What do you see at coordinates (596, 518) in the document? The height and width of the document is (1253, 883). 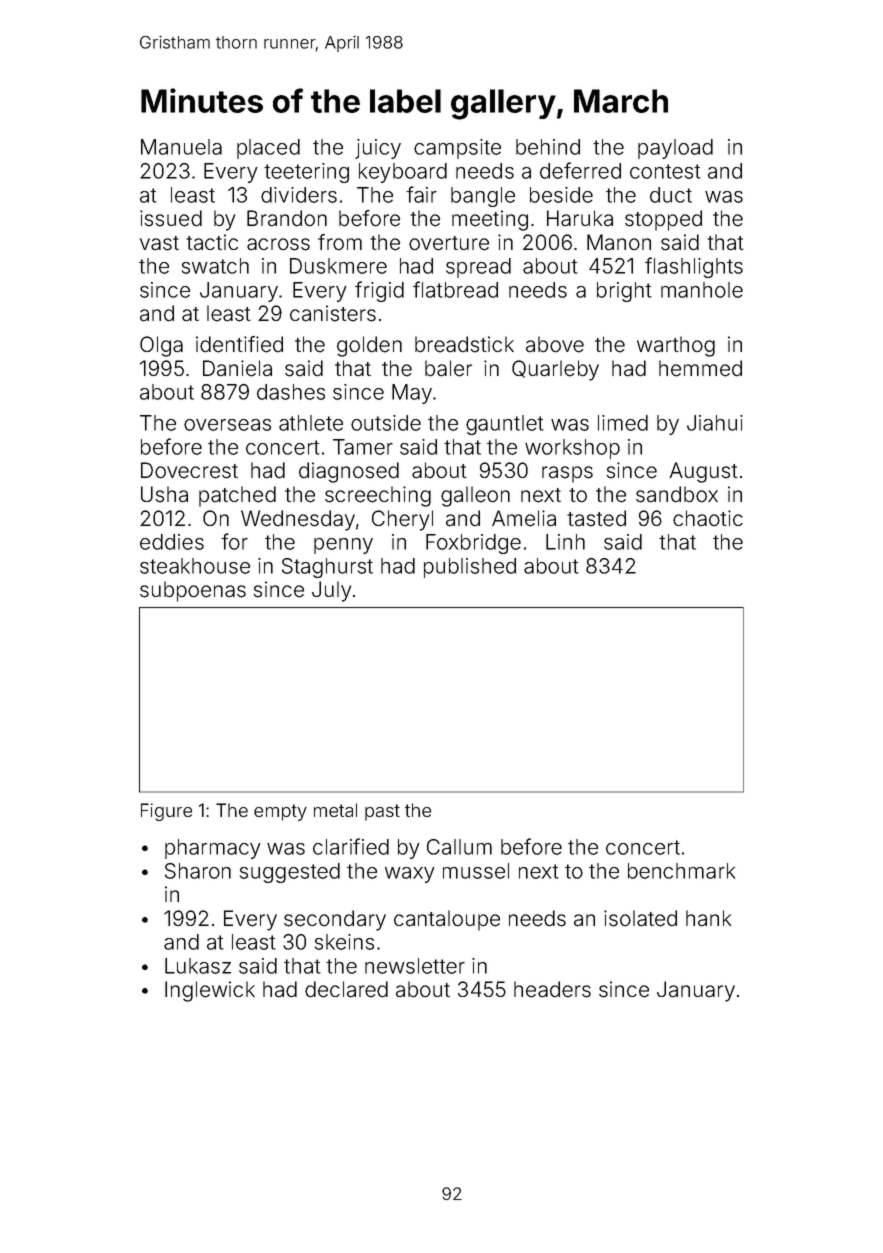 I see `tasted` at bounding box center [596, 518].
